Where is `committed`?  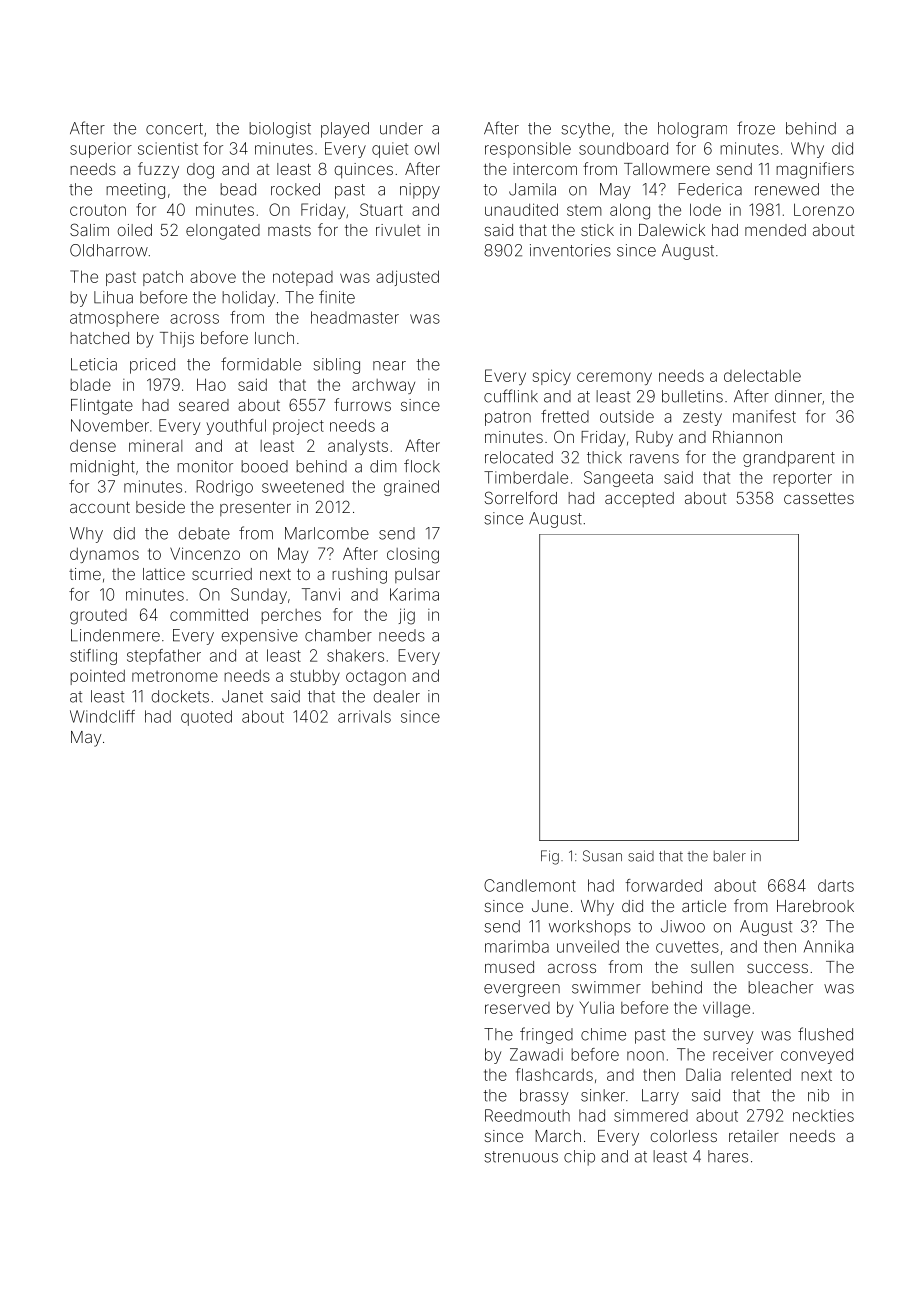 committed is located at coordinates (209, 614).
